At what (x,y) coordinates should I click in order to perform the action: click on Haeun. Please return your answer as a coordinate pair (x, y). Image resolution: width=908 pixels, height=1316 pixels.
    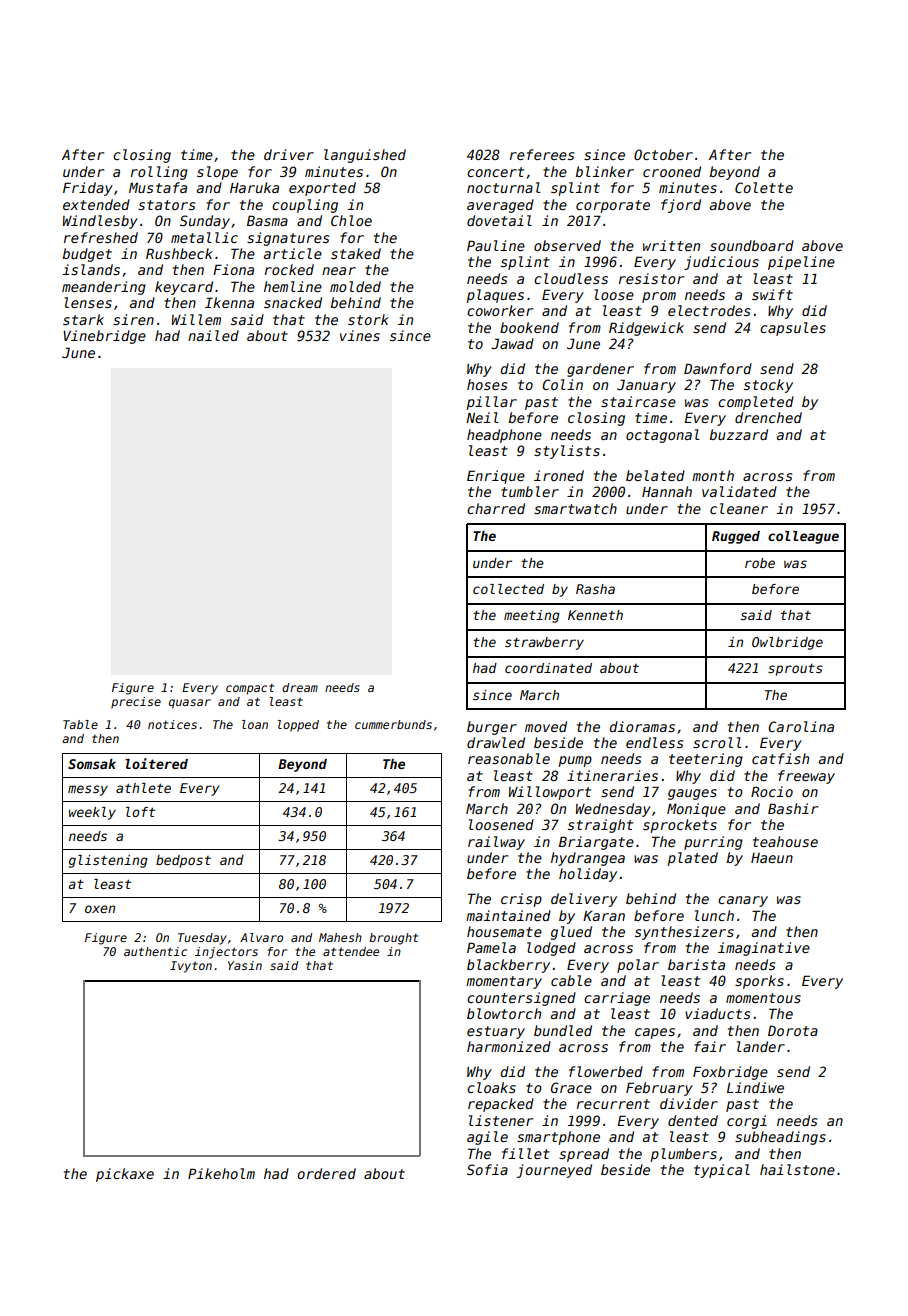
    Looking at the image, I should click on (772, 858).
